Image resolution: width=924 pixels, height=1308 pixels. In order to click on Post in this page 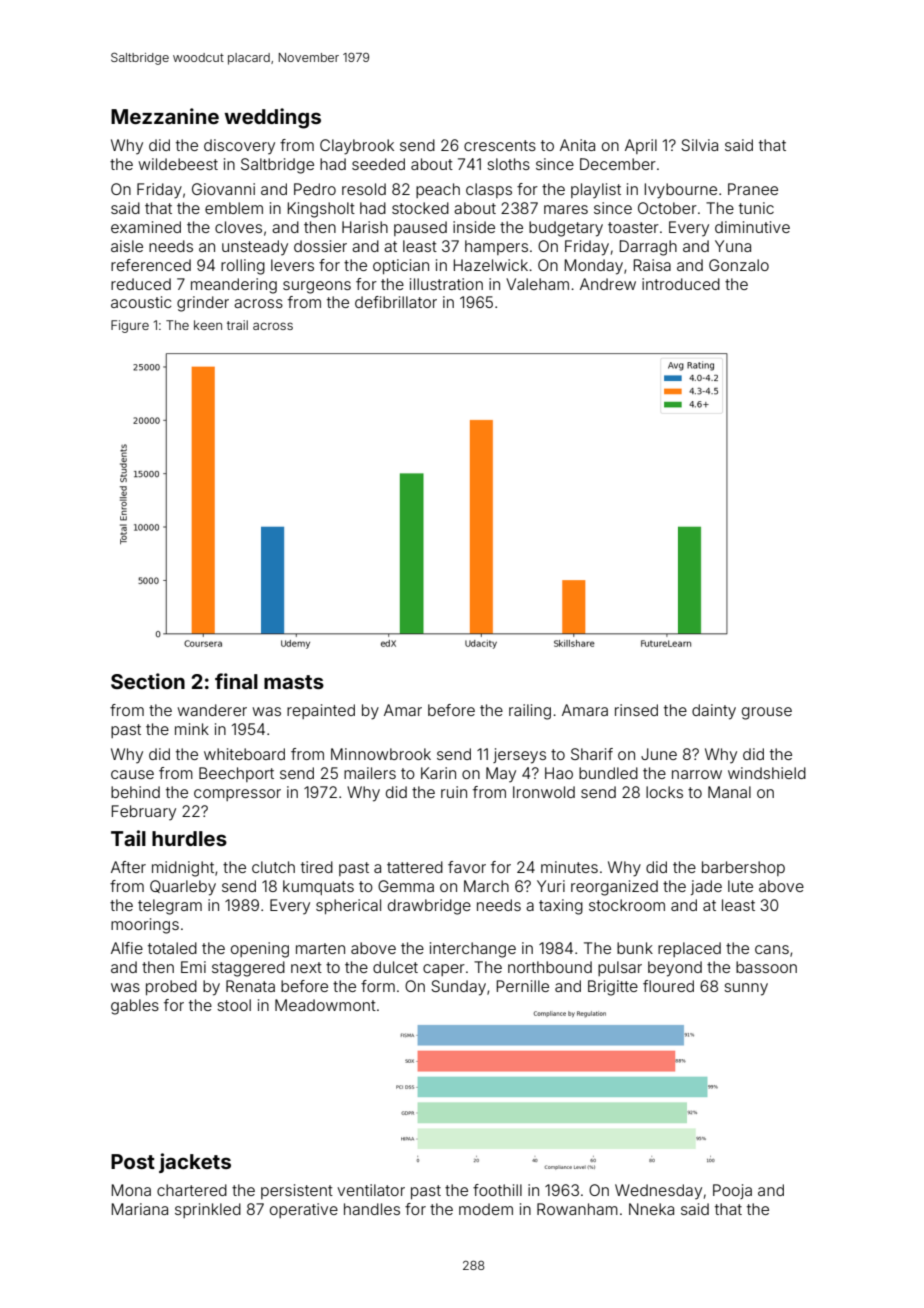, I will do `click(133, 1161)`.
